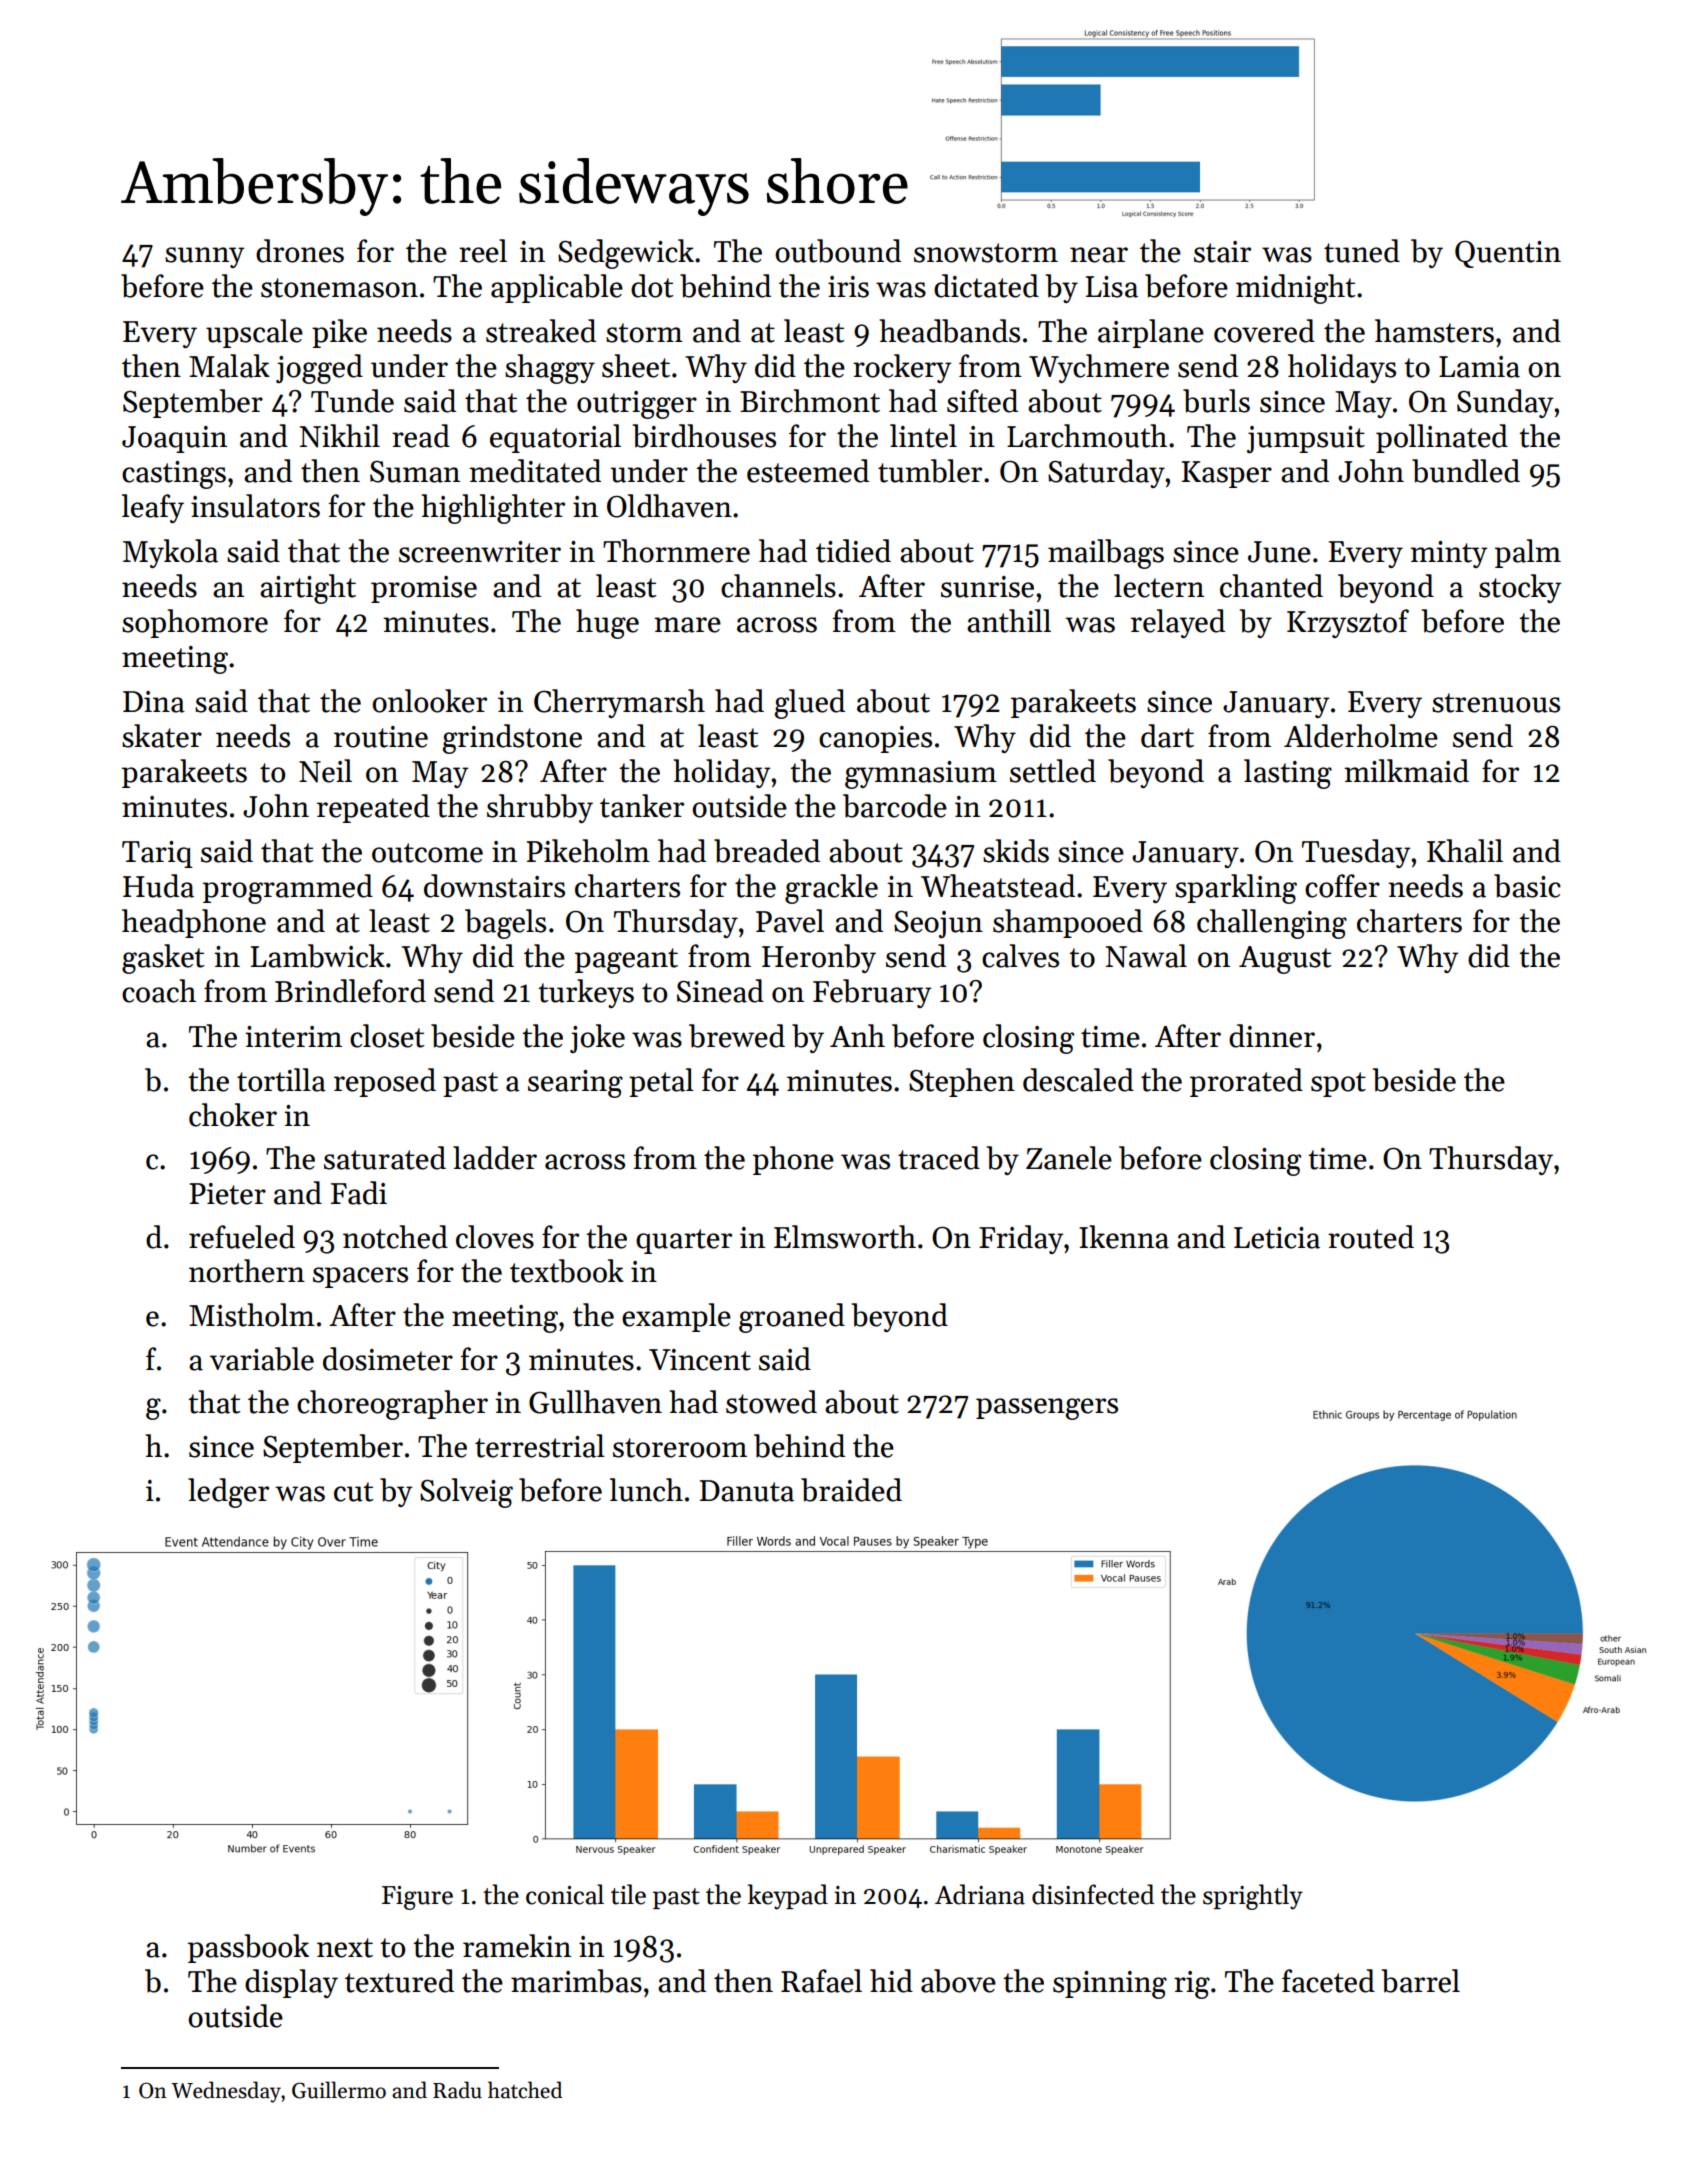 The width and height of the screenshot is (1683, 2178). I want to click on reel, so click(483, 251).
